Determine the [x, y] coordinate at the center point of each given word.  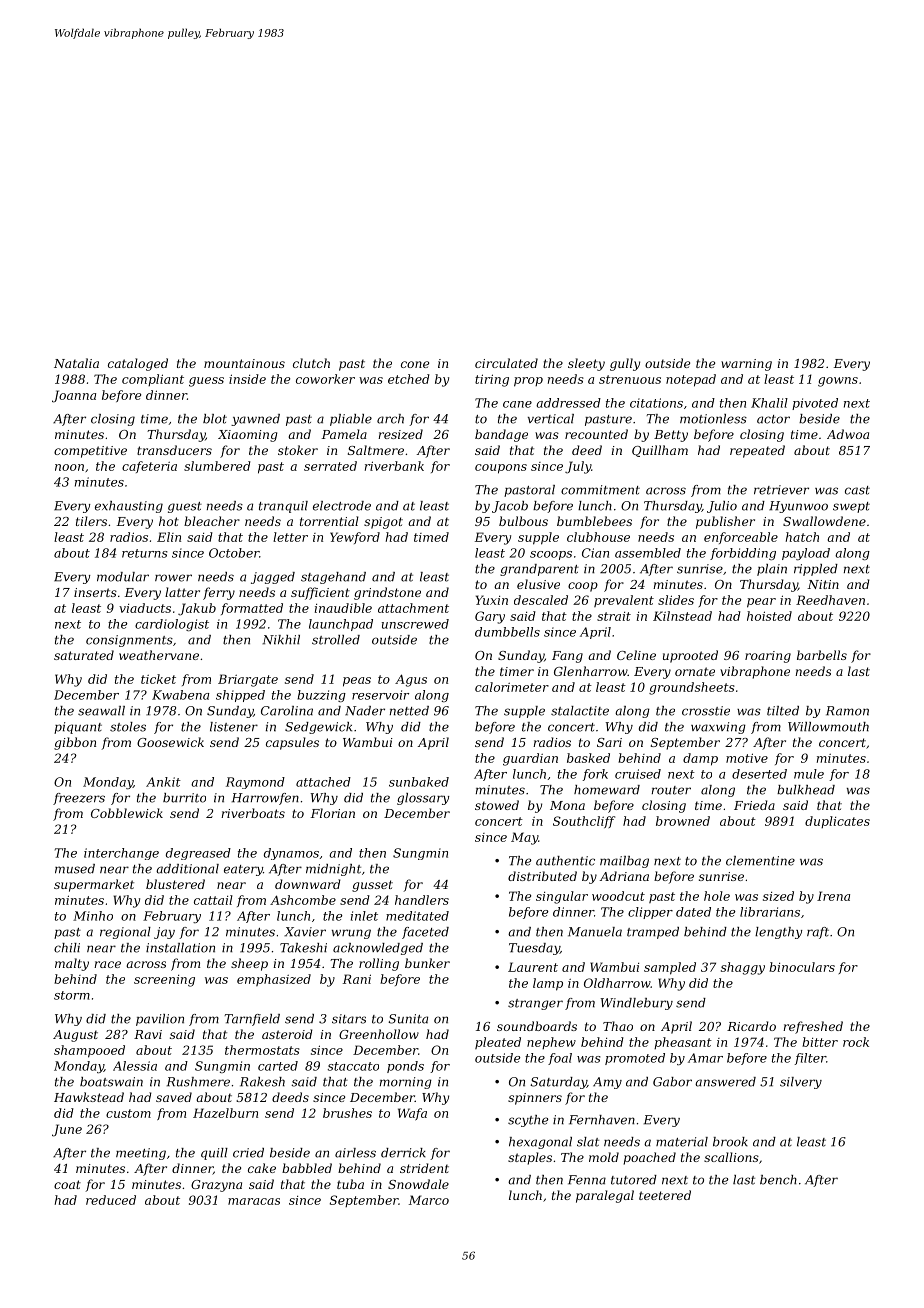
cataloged [138, 364]
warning [746, 365]
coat [67, 1184]
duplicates [837, 822]
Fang [567, 657]
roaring [768, 657]
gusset [372, 886]
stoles [128, 727]
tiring [492, 380]
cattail [213, 900]
